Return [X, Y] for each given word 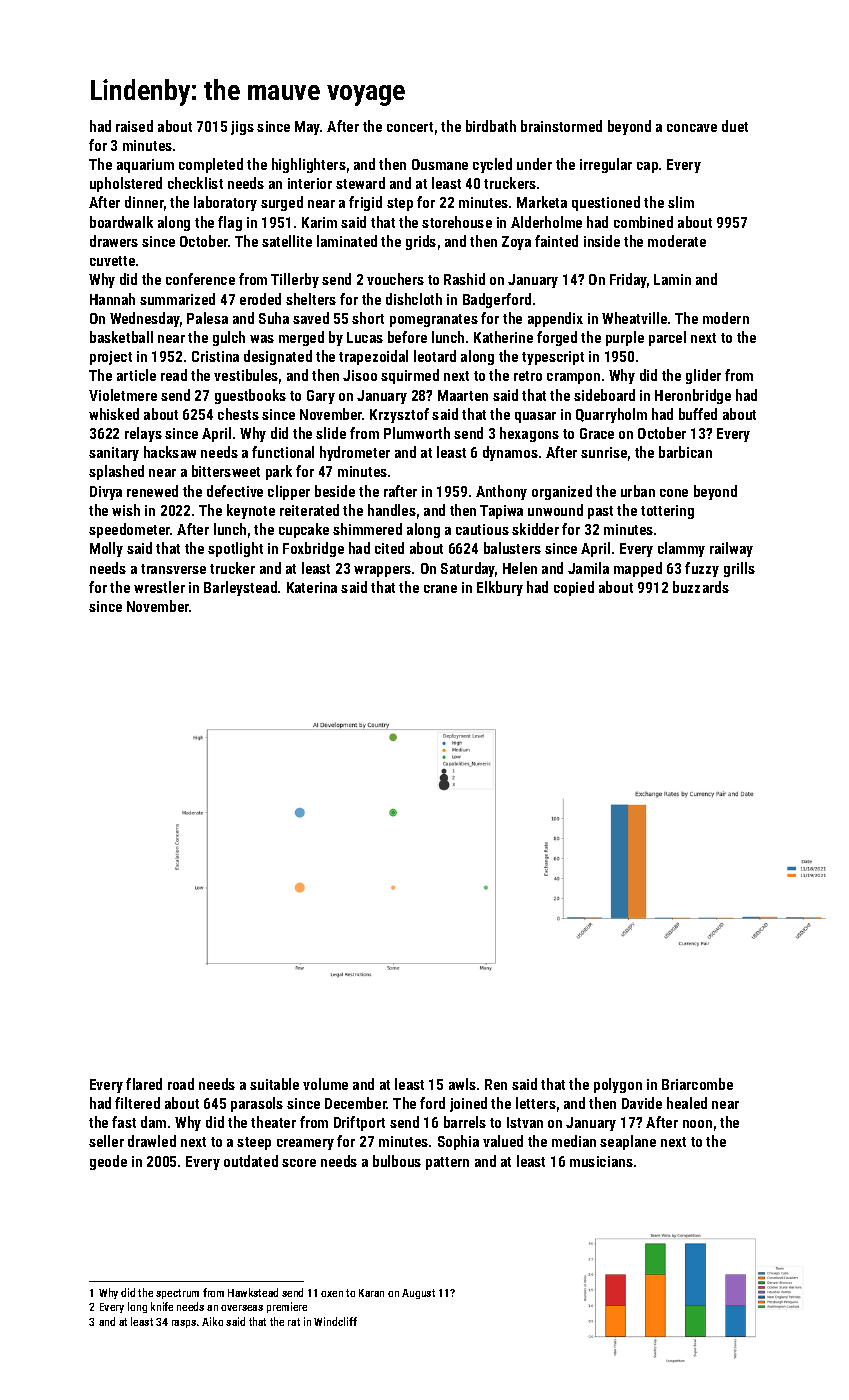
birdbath [491, 126]
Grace [597, 433]
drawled [152, 1141]
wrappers [382, 571]
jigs [242, 128]
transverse [173, 569]
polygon [618, 1085]
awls [462, 1084]
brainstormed [561, 126]
